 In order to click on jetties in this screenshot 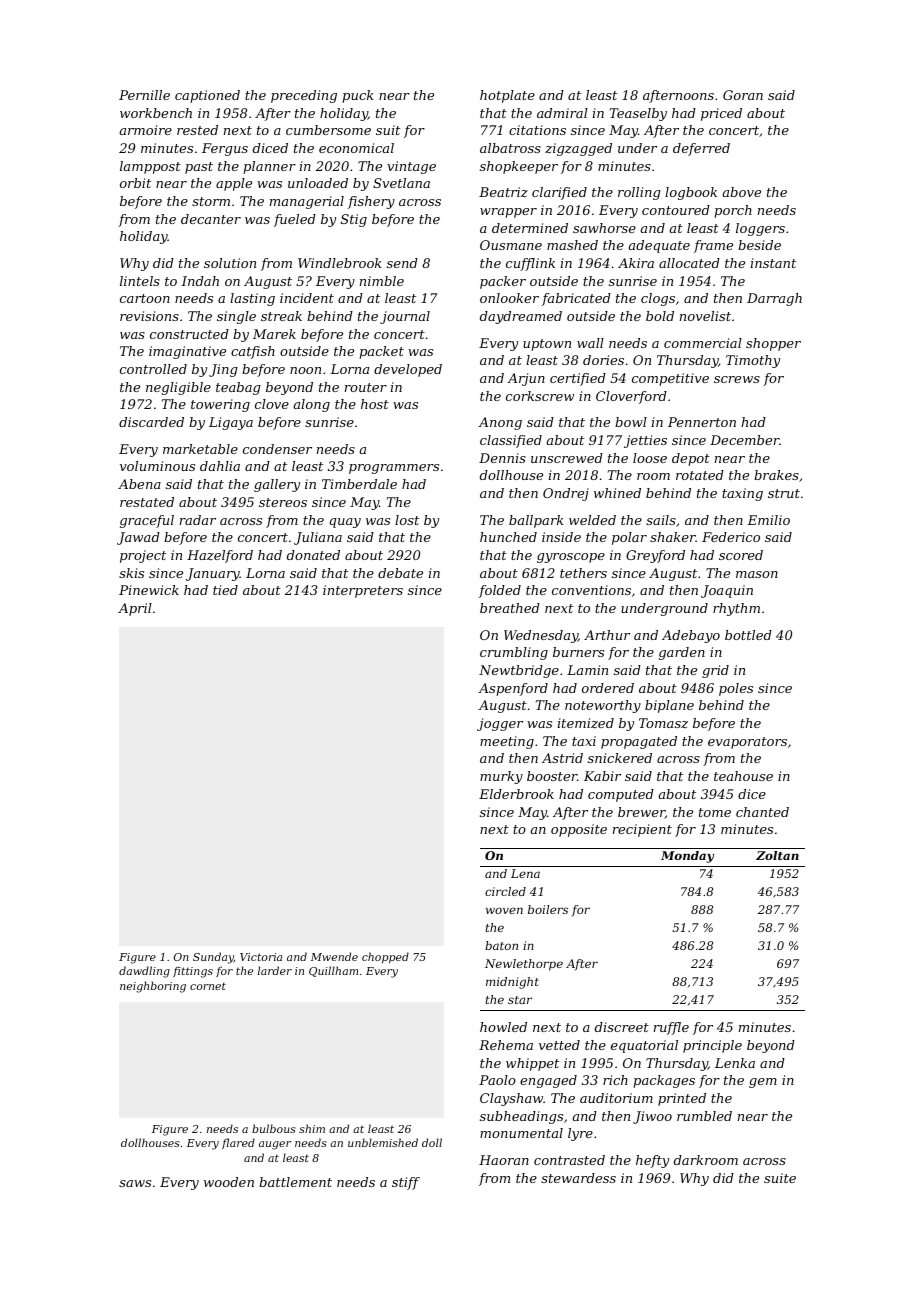, I will do `click(645, 441)`.
